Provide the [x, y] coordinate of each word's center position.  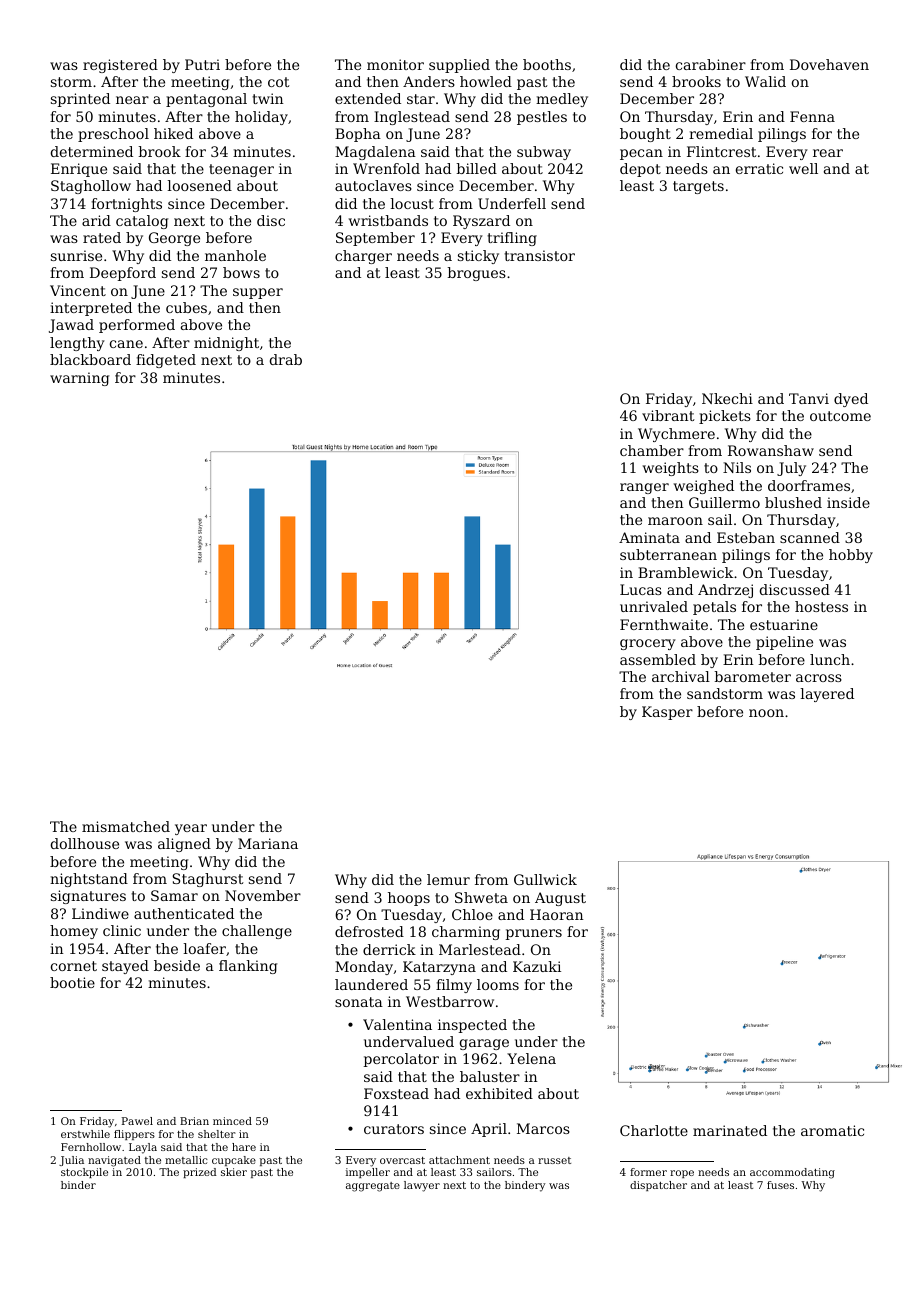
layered [827, 695]
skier [234, 1172]
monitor [395, 64]
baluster [490, 1076]
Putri [202, 64]
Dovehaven [829, 64]
